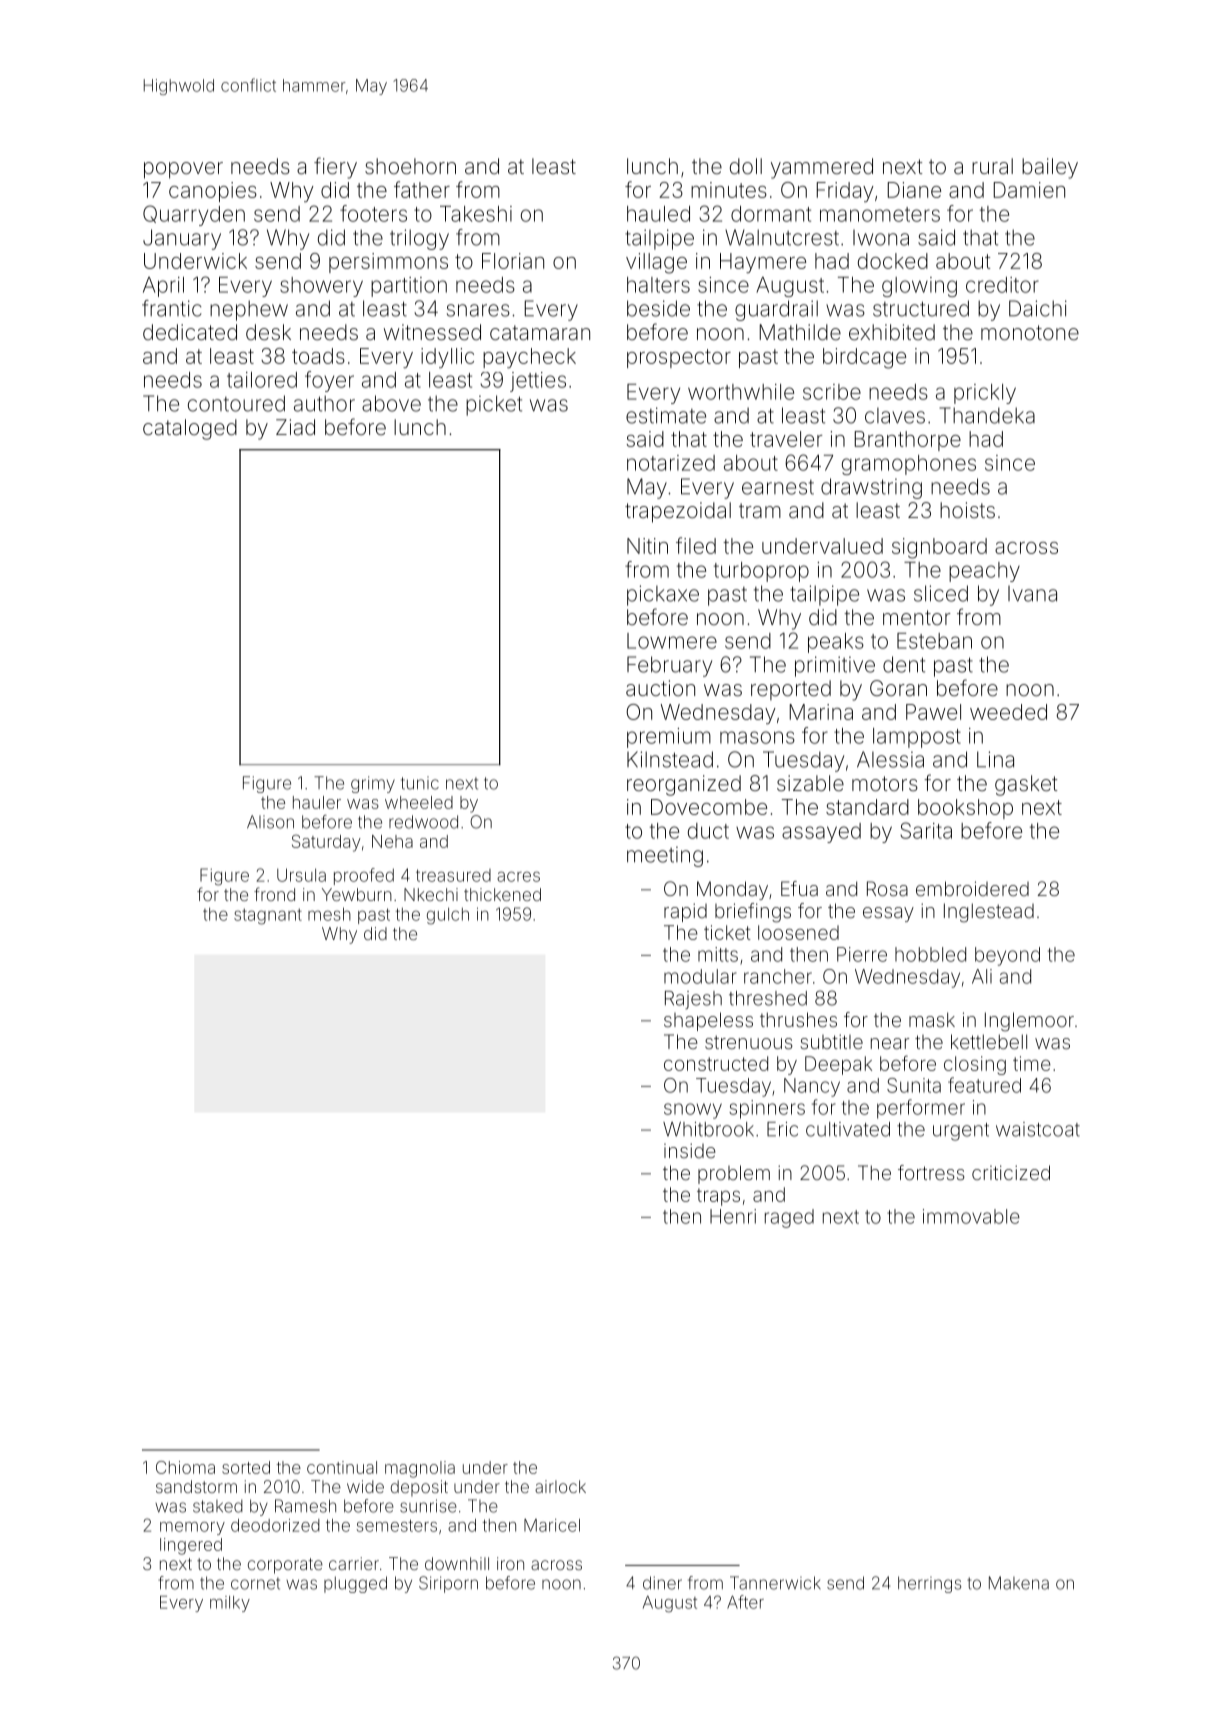  Describe the element at coordinates (494, 405) in the image. I see `picket` at that location.
